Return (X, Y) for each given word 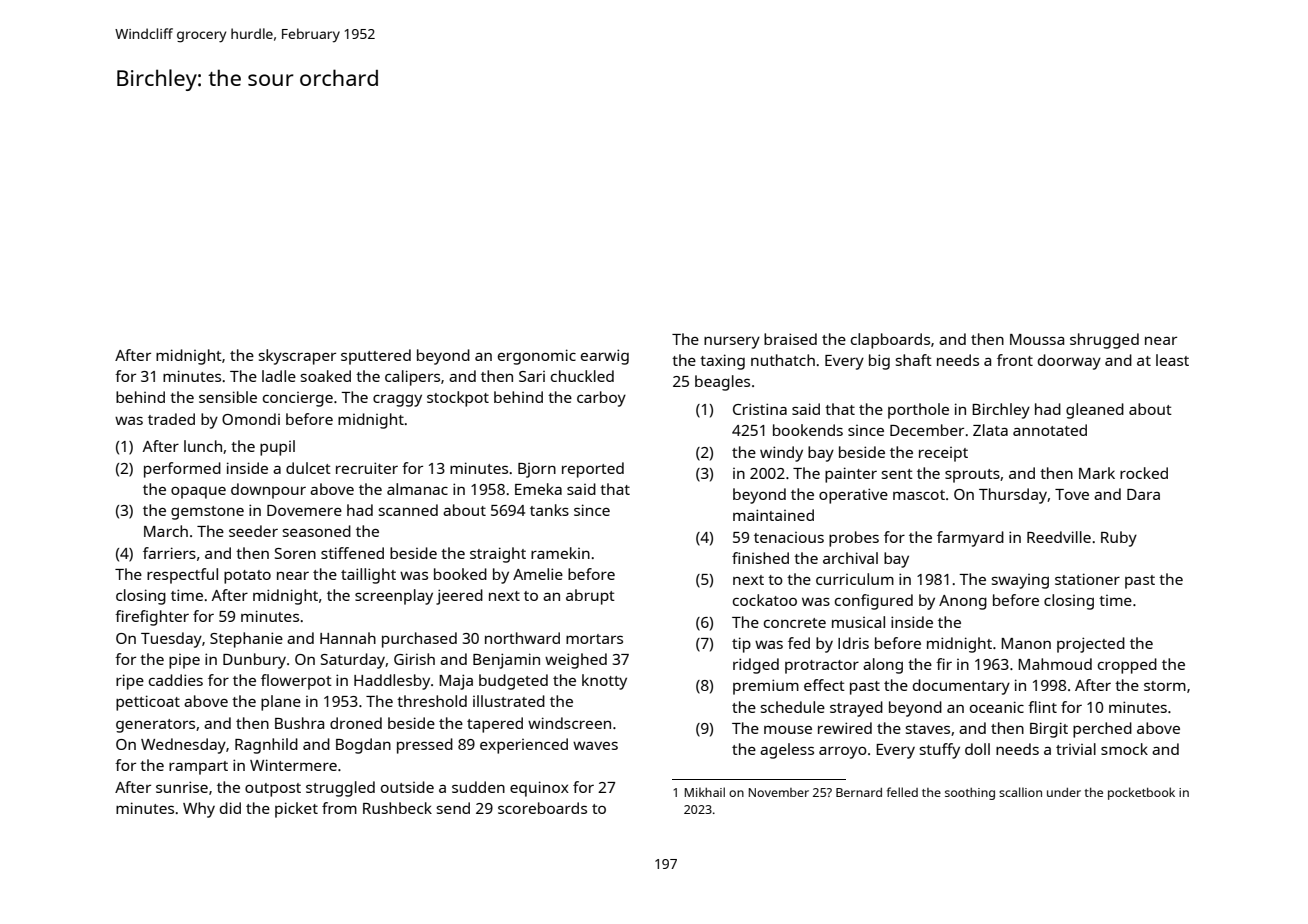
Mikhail (705, 792)
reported (593, 470)
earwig (605, 357)
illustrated (509, 701)
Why (199, 810)
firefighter (152, 618)
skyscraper (297, 357)
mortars (594, 639)
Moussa (1037, 339)
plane (281, 703)
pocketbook (1141, 793)
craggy (397, 400)
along (883, 666)
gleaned (1095, 411)
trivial (1076, 749)
